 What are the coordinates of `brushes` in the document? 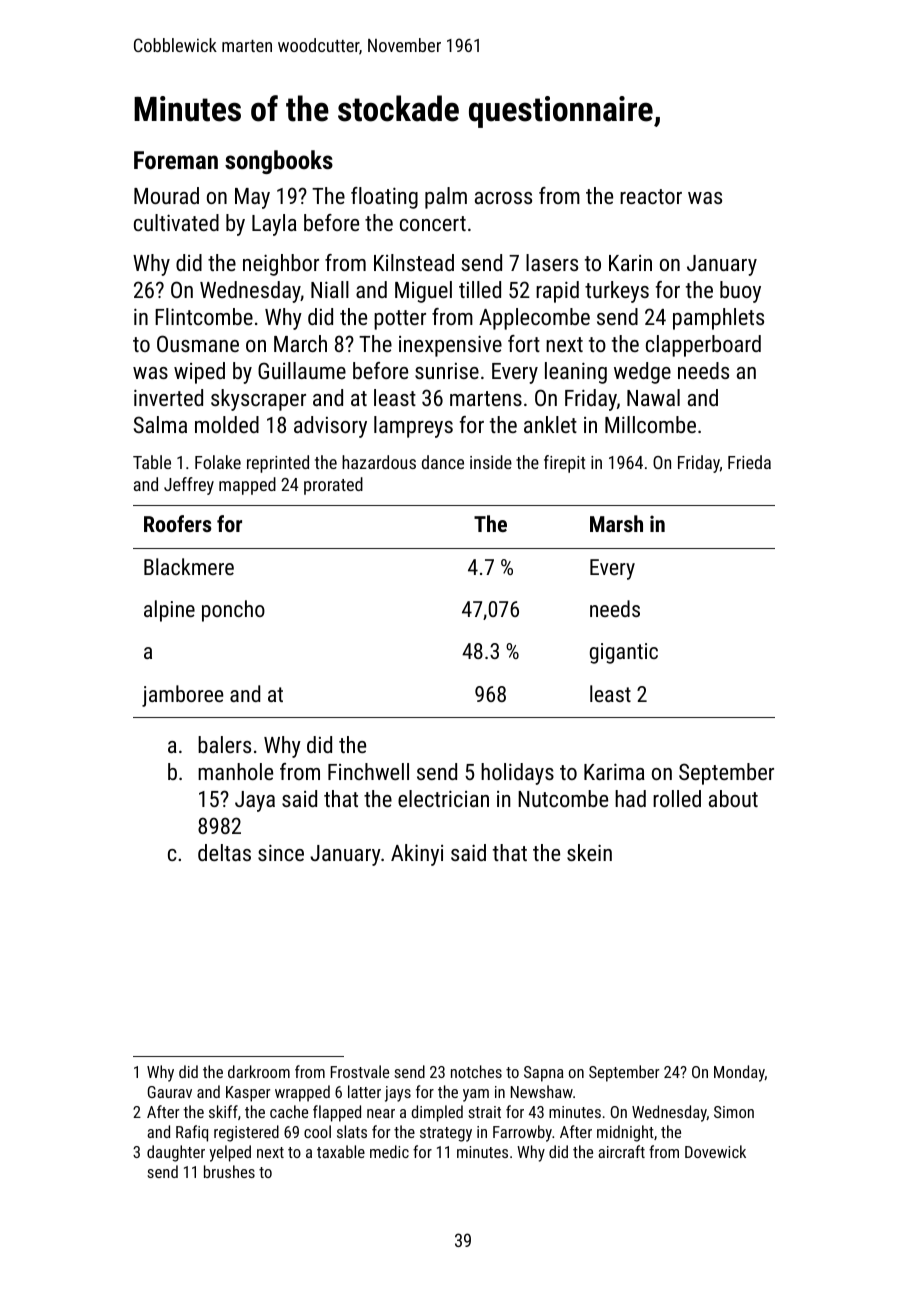 It's located at (229, 1171).
